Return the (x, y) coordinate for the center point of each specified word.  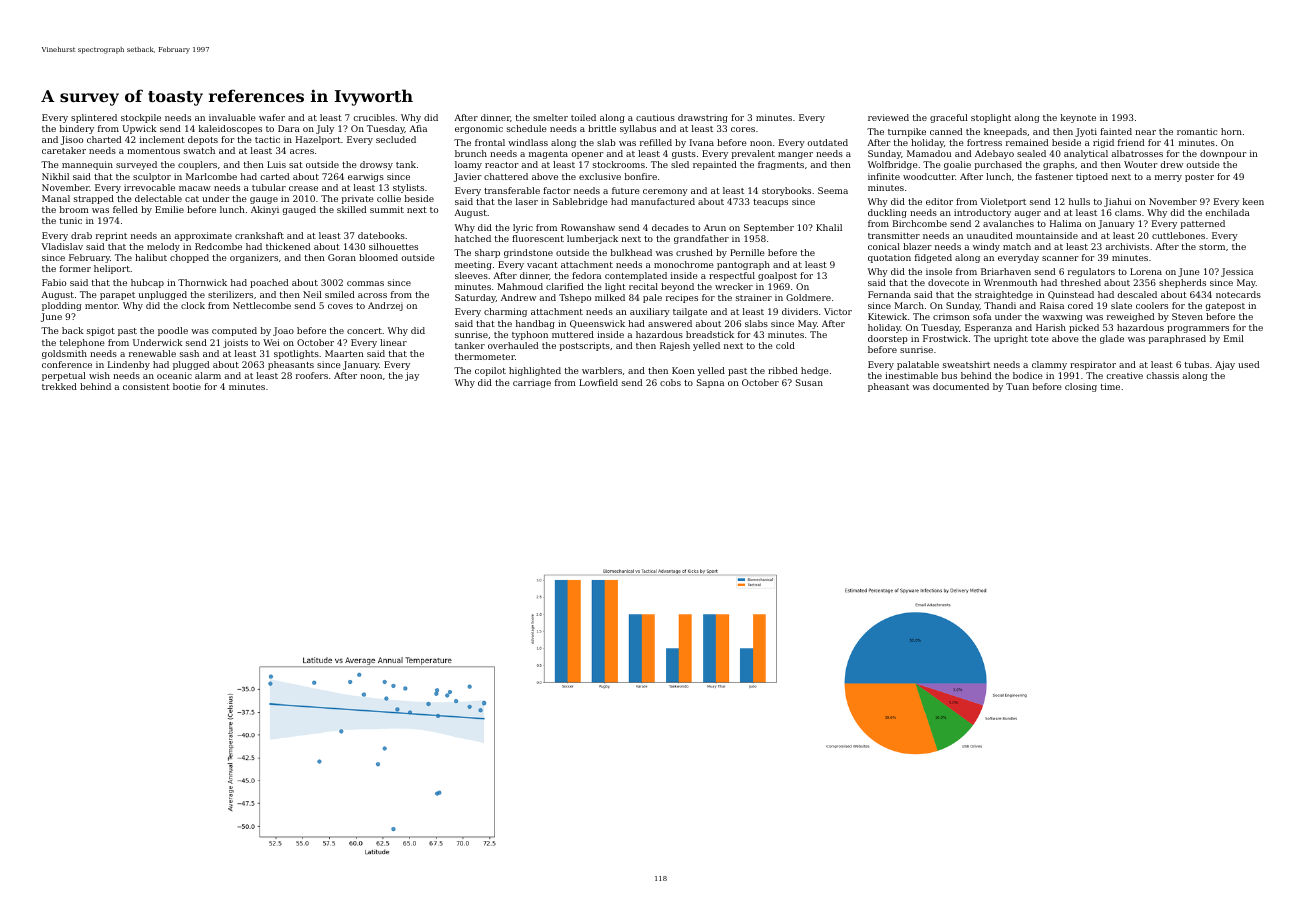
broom (74, 209)
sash (189, 353)
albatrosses (1137, 153)
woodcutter (929, 176)
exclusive (600, 176)
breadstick (710, 334)
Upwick (139, 129)
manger (795, 155)
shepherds (1182, 283)
